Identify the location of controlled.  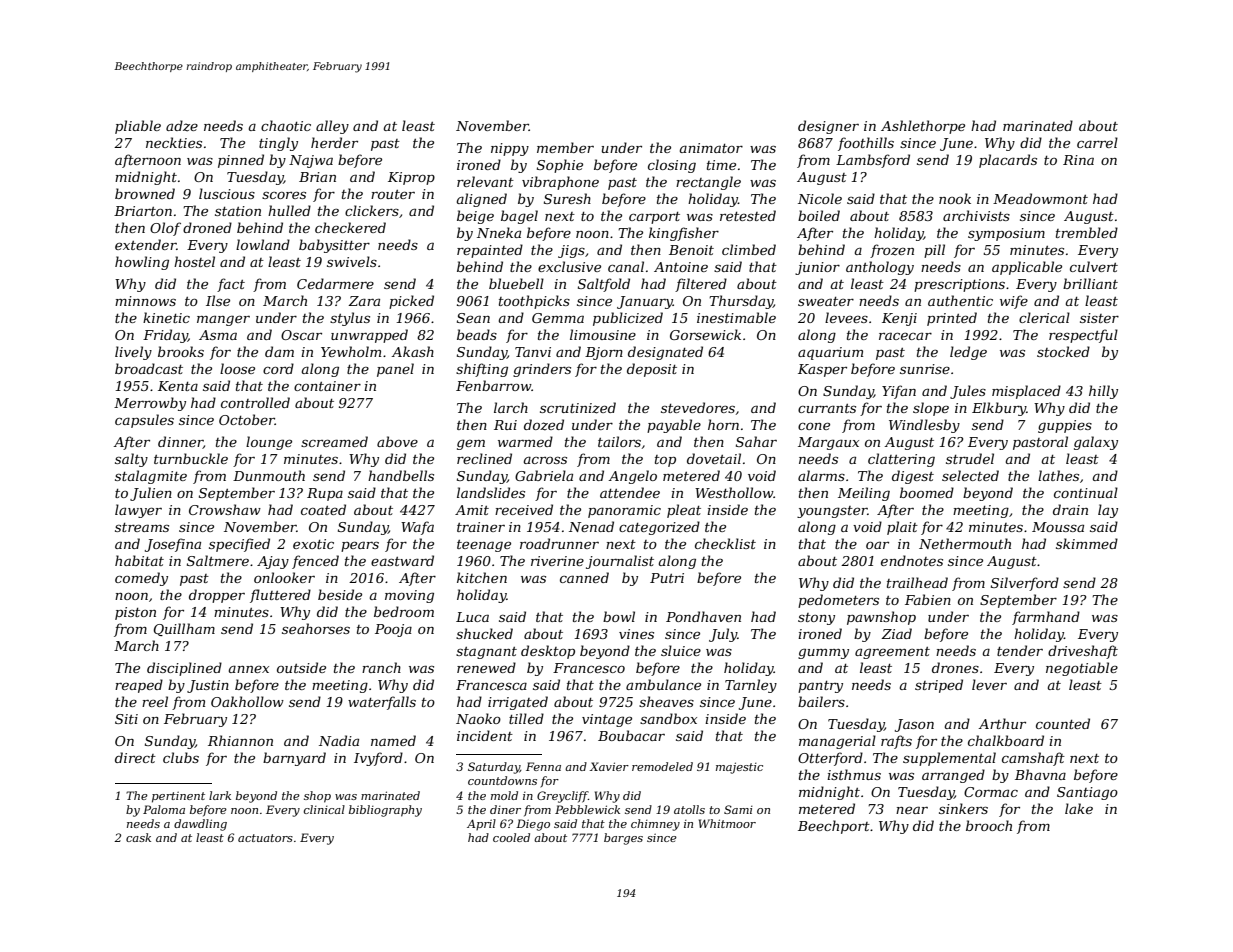
(255, 402).
